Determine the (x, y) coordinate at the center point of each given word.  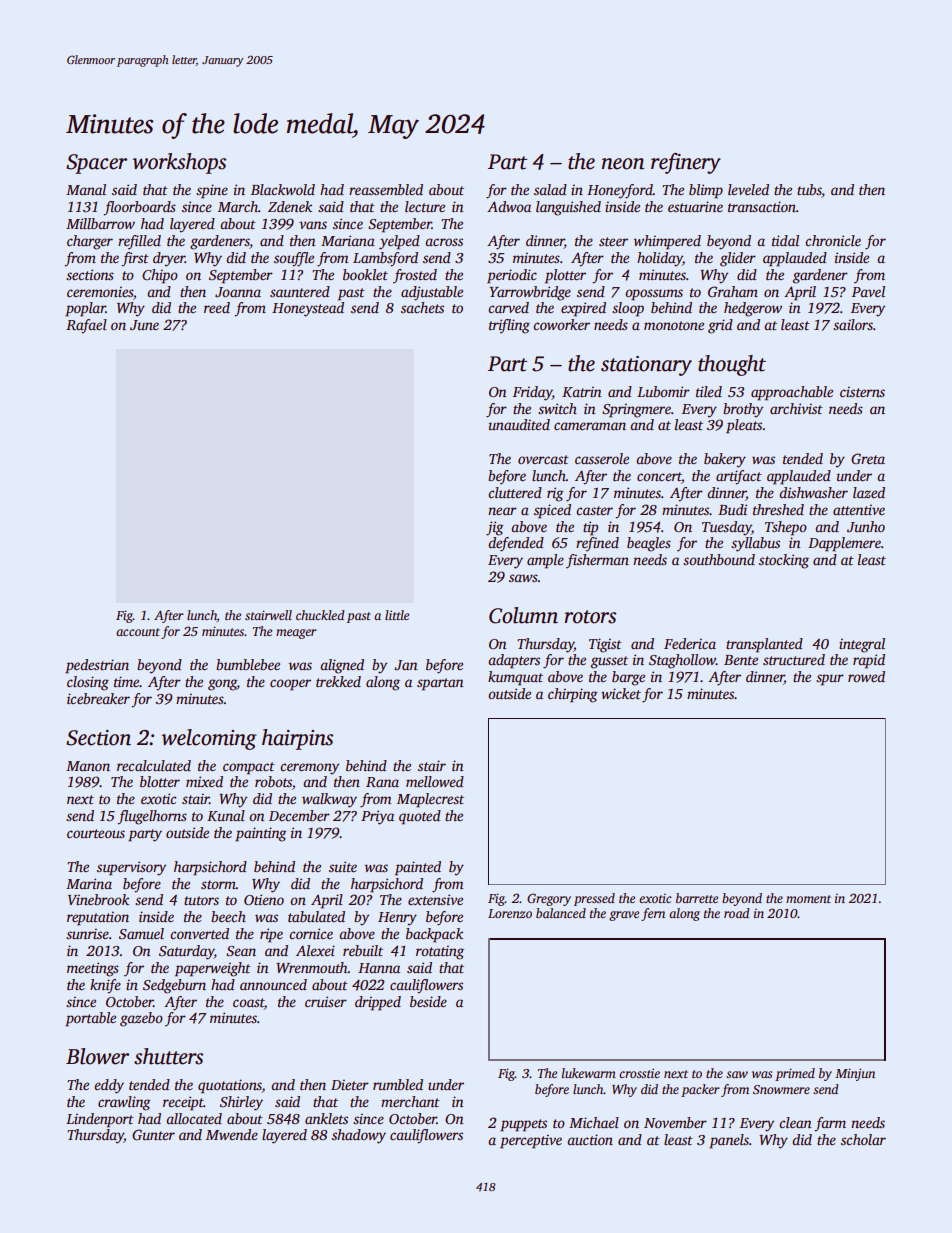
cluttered (515, 492)
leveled (748, 189)
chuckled (320, 615)
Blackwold (283, 189)
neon (623, 164)
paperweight (213, 969)
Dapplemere (844, 544)
